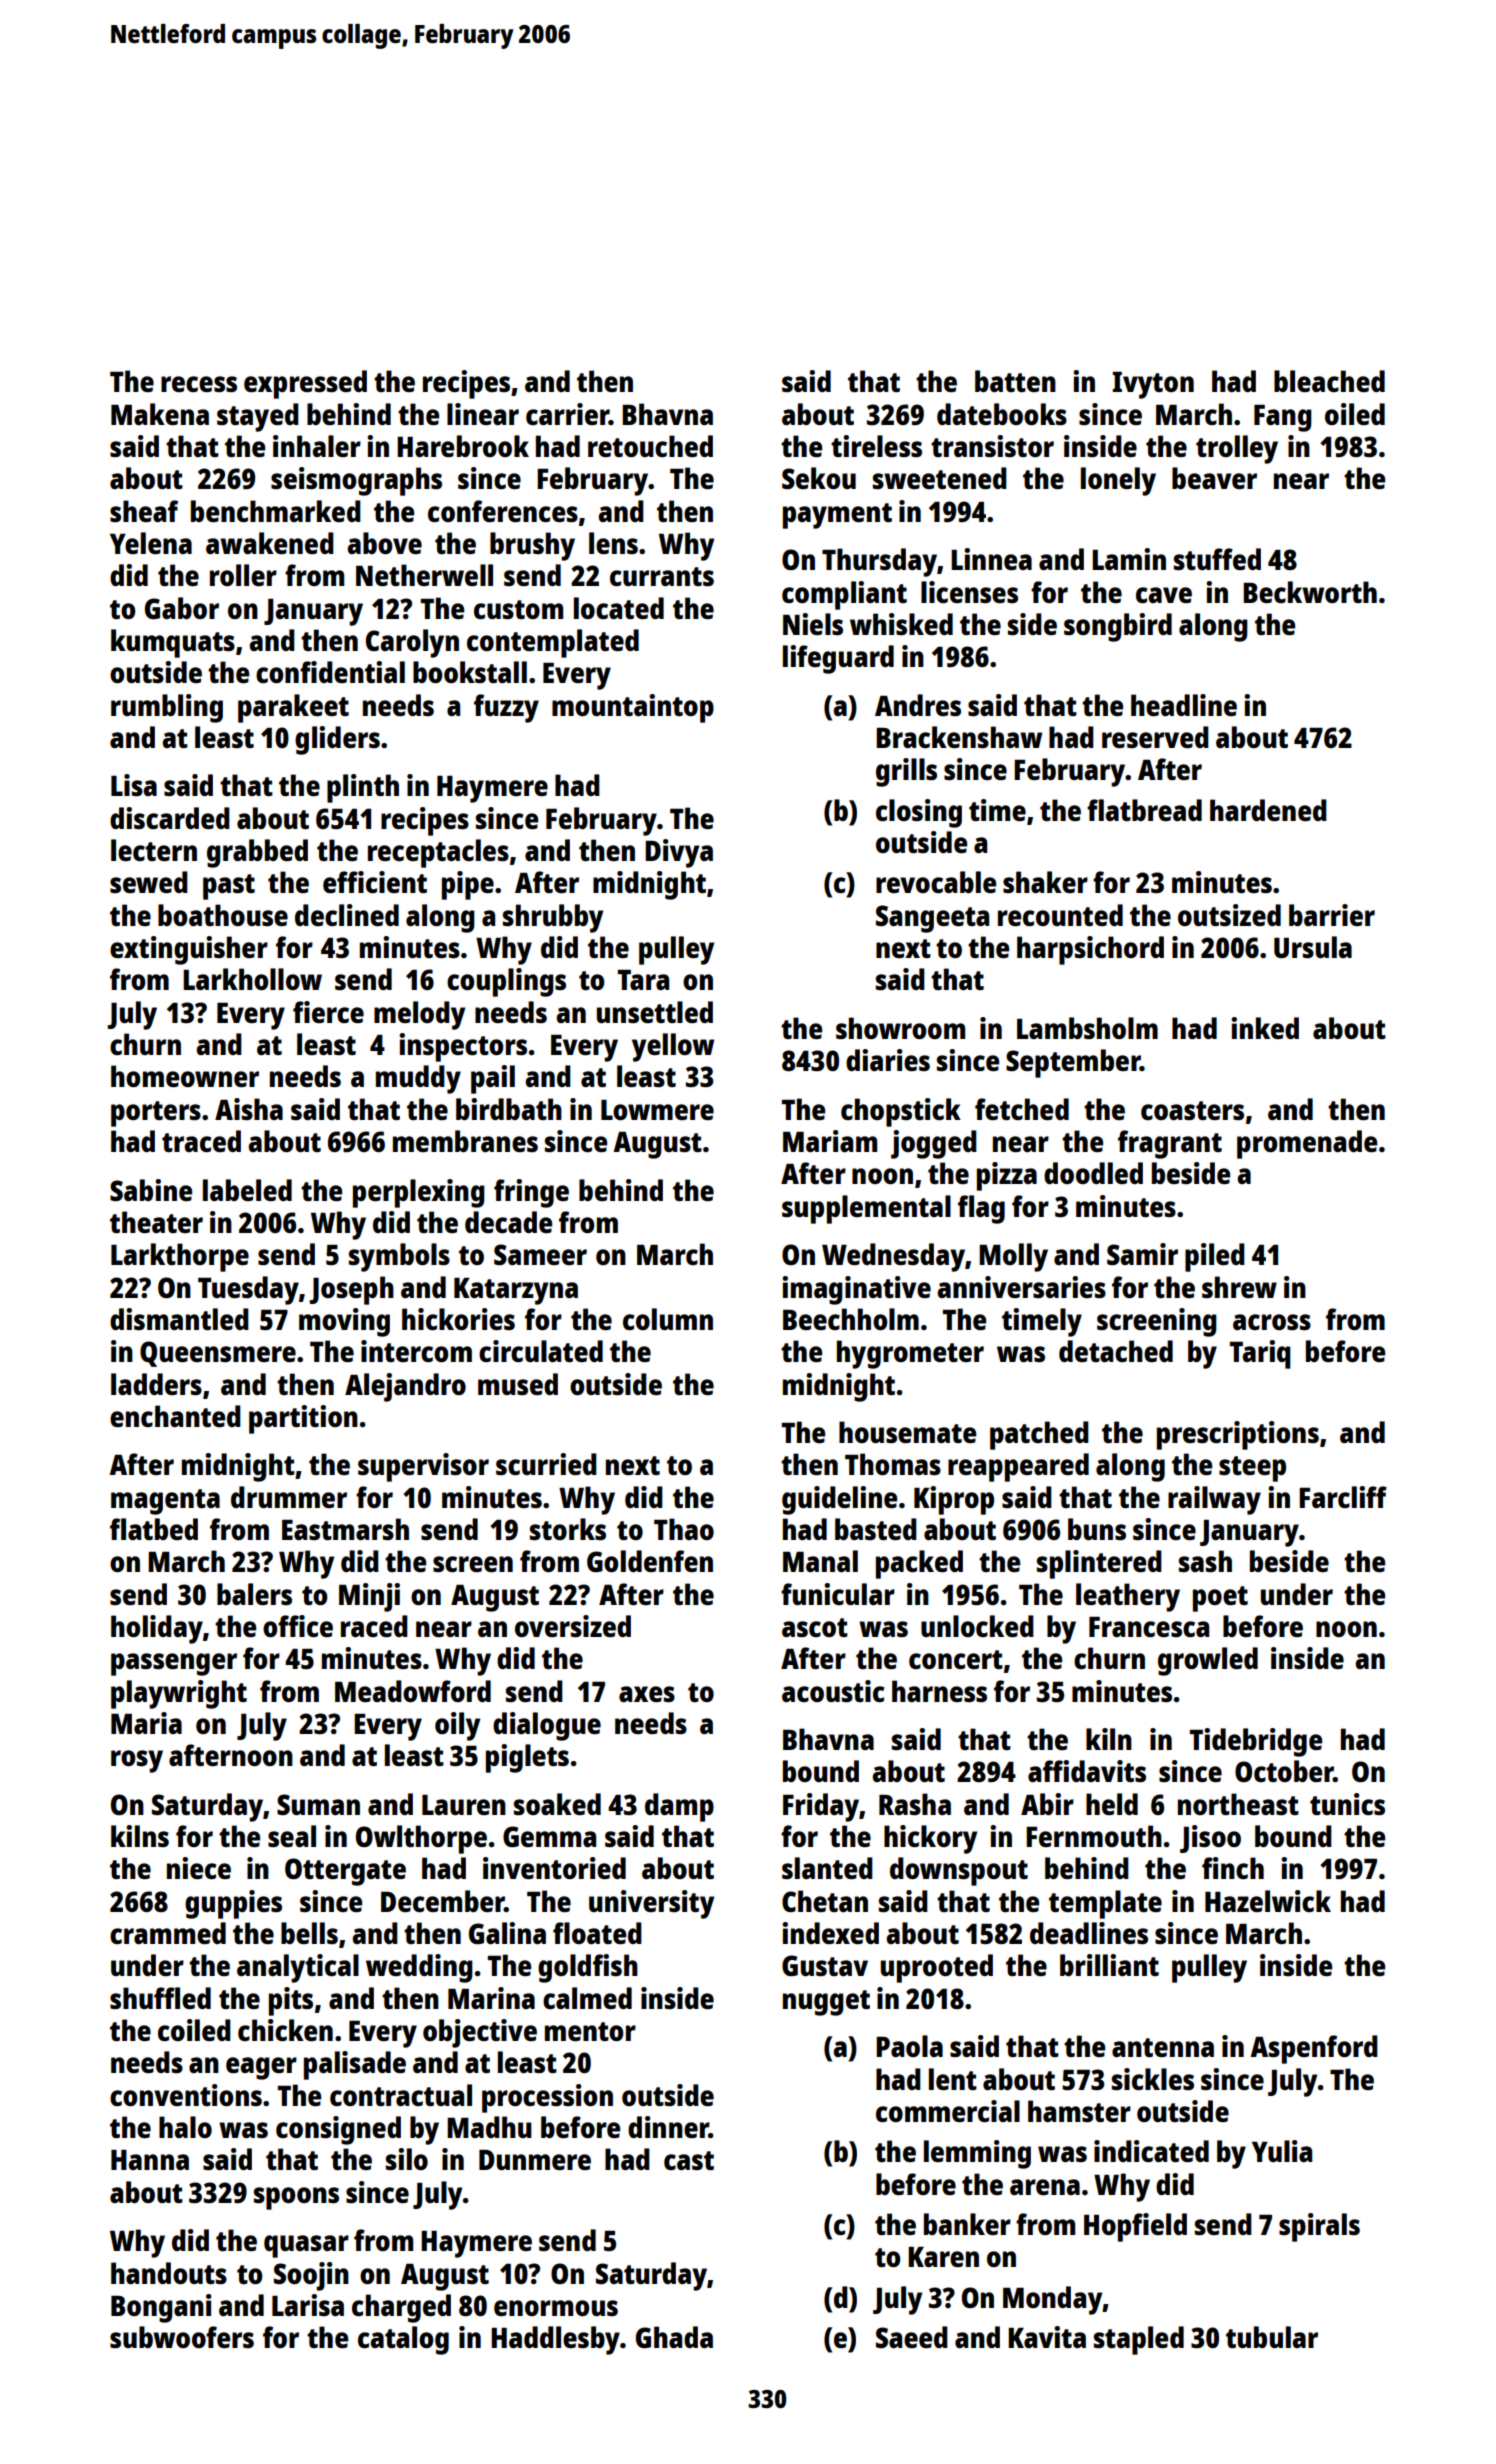 The height and width of the screenshot is (2464, 1496). Describe the element at coordinates (1153, 385) in the screenshot. I see `Ivyton` at that location.
